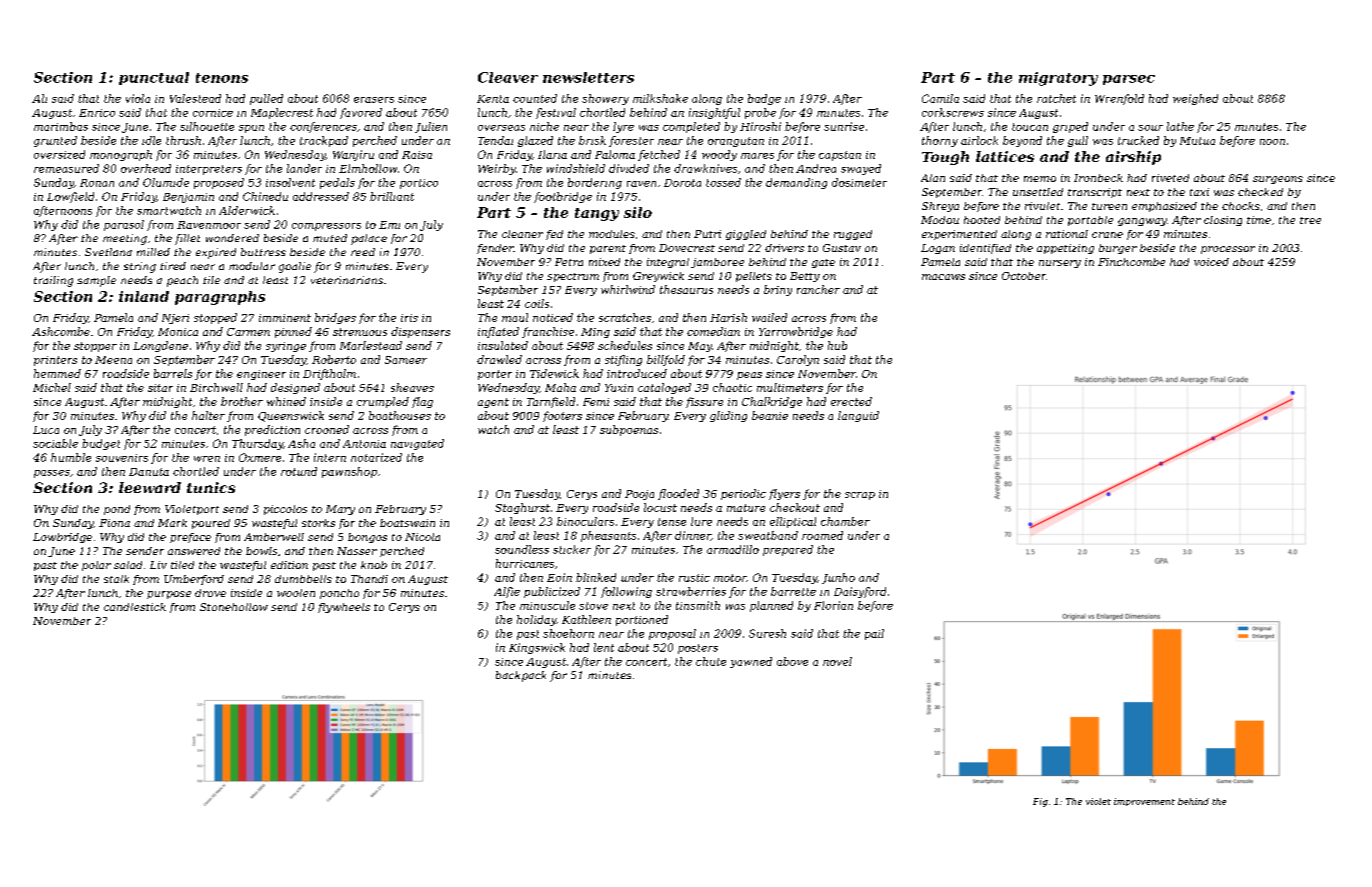 This screenshot has width=1372, height=887. What do you see at coordinates (1131, 262) in the screenshot?
I see `Finchcombe` at bounding box center [1131, 262].
